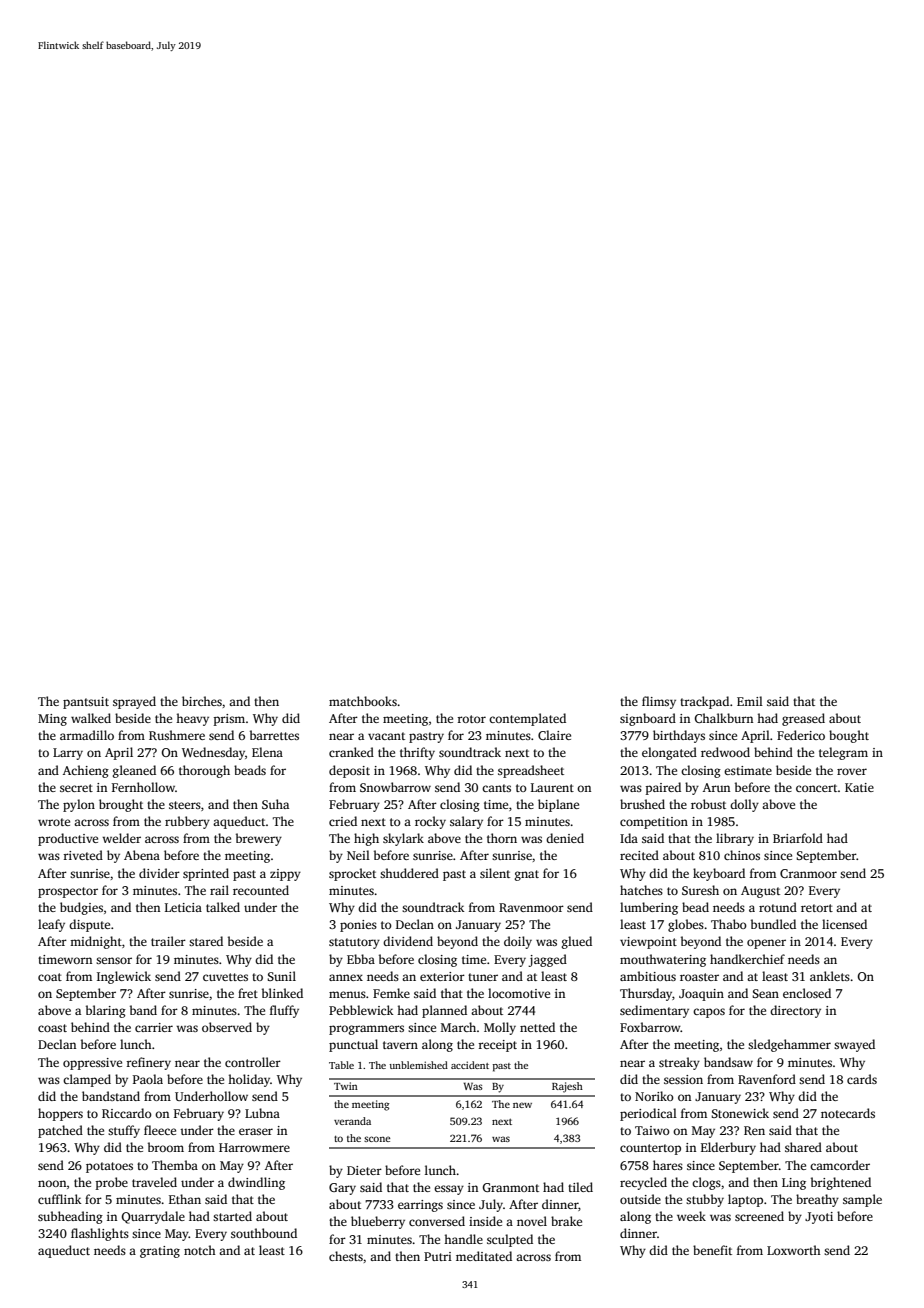  Describe the element at coordinates (134, 702) in the screenshot. I see `sprayed` at that location.
